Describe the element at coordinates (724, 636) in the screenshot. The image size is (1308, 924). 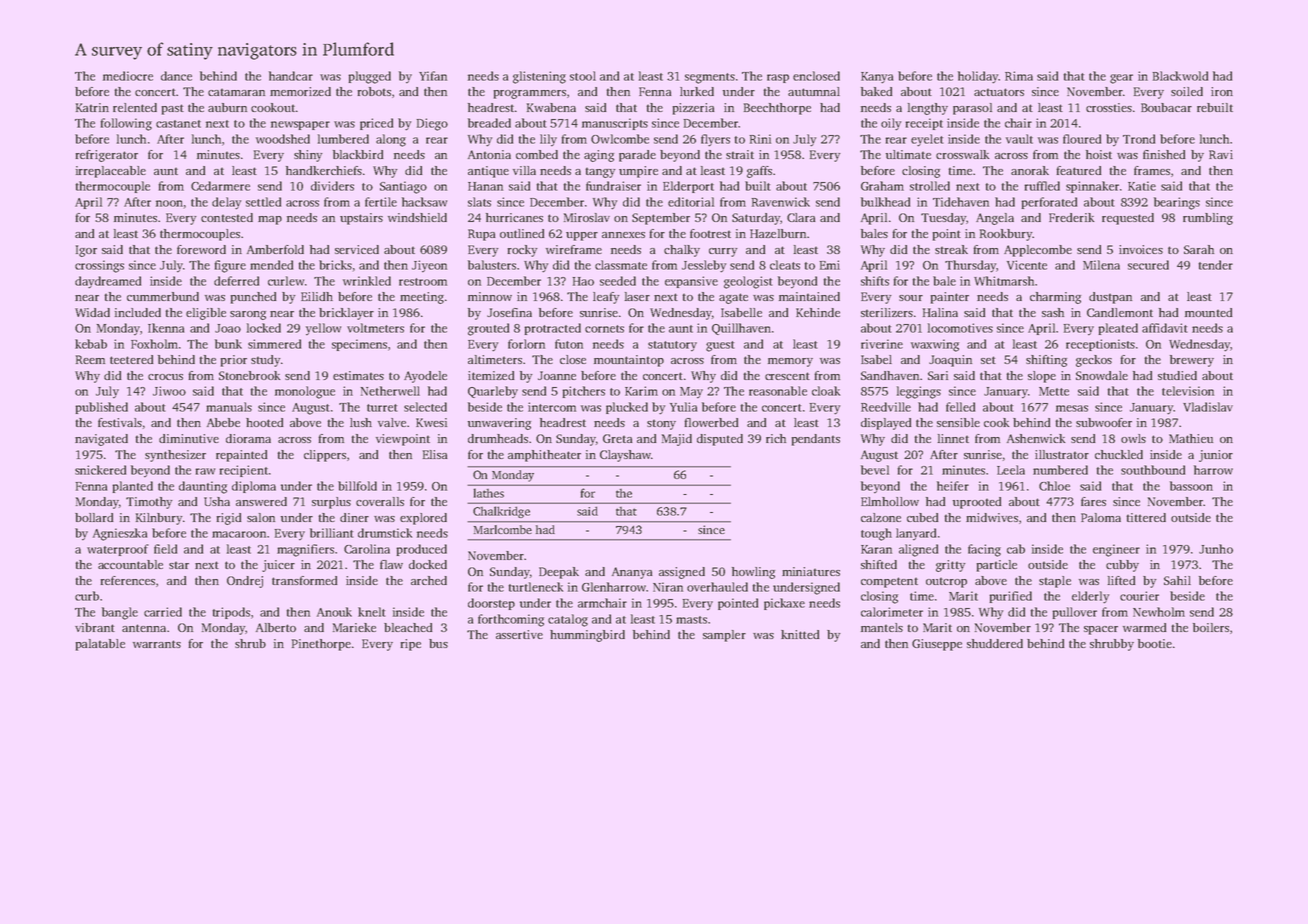
I see `sampler` at that location.
